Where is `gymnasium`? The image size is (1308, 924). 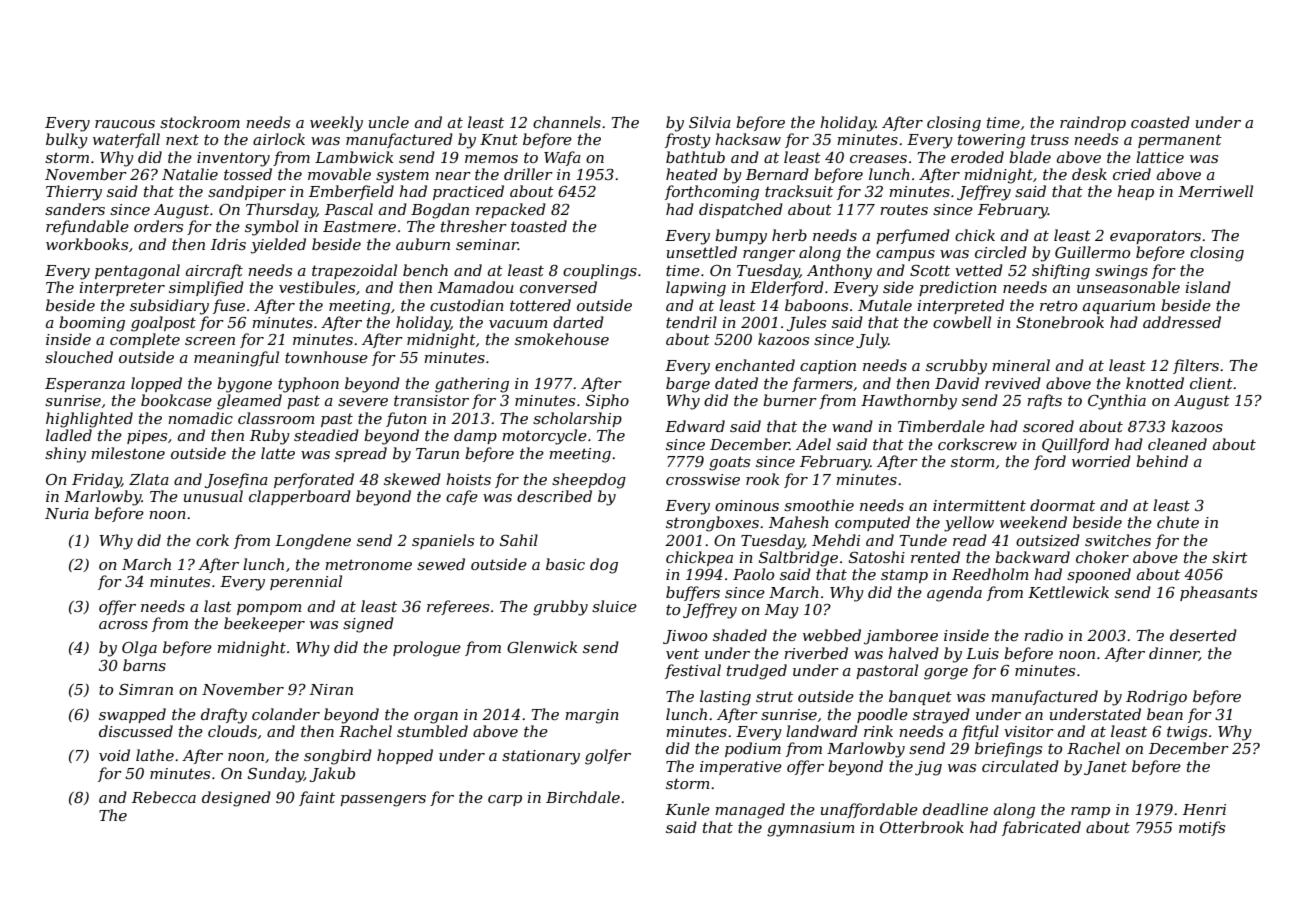
gymnasium is located at coordinates (811, 829).
